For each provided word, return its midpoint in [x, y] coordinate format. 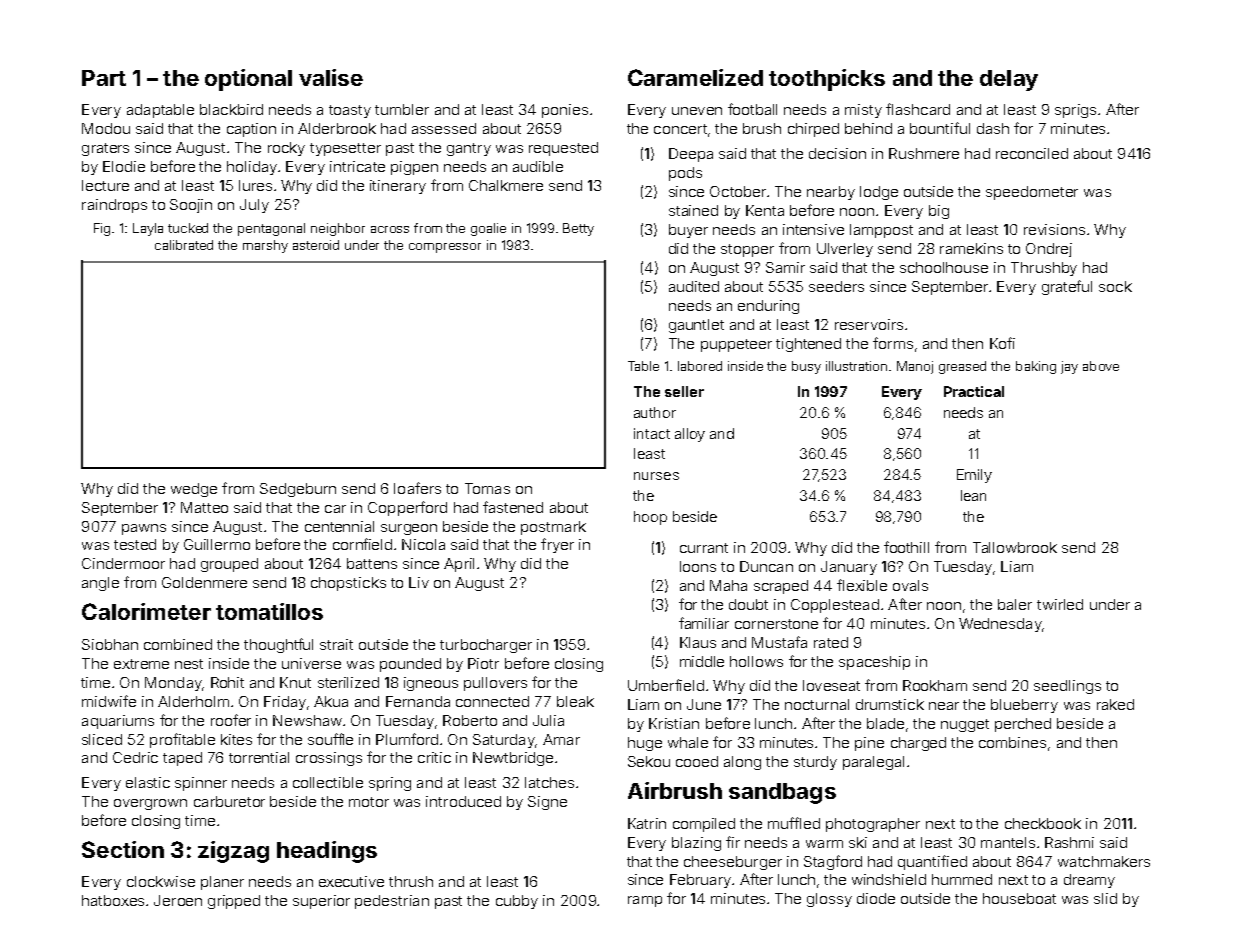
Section [123, 849]
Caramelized [695, 77]
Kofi [1002, 343]
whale [688, 742]
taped [182, 759]
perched [1023, 725]
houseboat [1019, 898]
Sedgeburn [298, 490]
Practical [974, 391]
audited [694, 286]
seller [684, 391]
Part [104, 78]
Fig [102, 229]
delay [1009, 80]
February [700, 881]
